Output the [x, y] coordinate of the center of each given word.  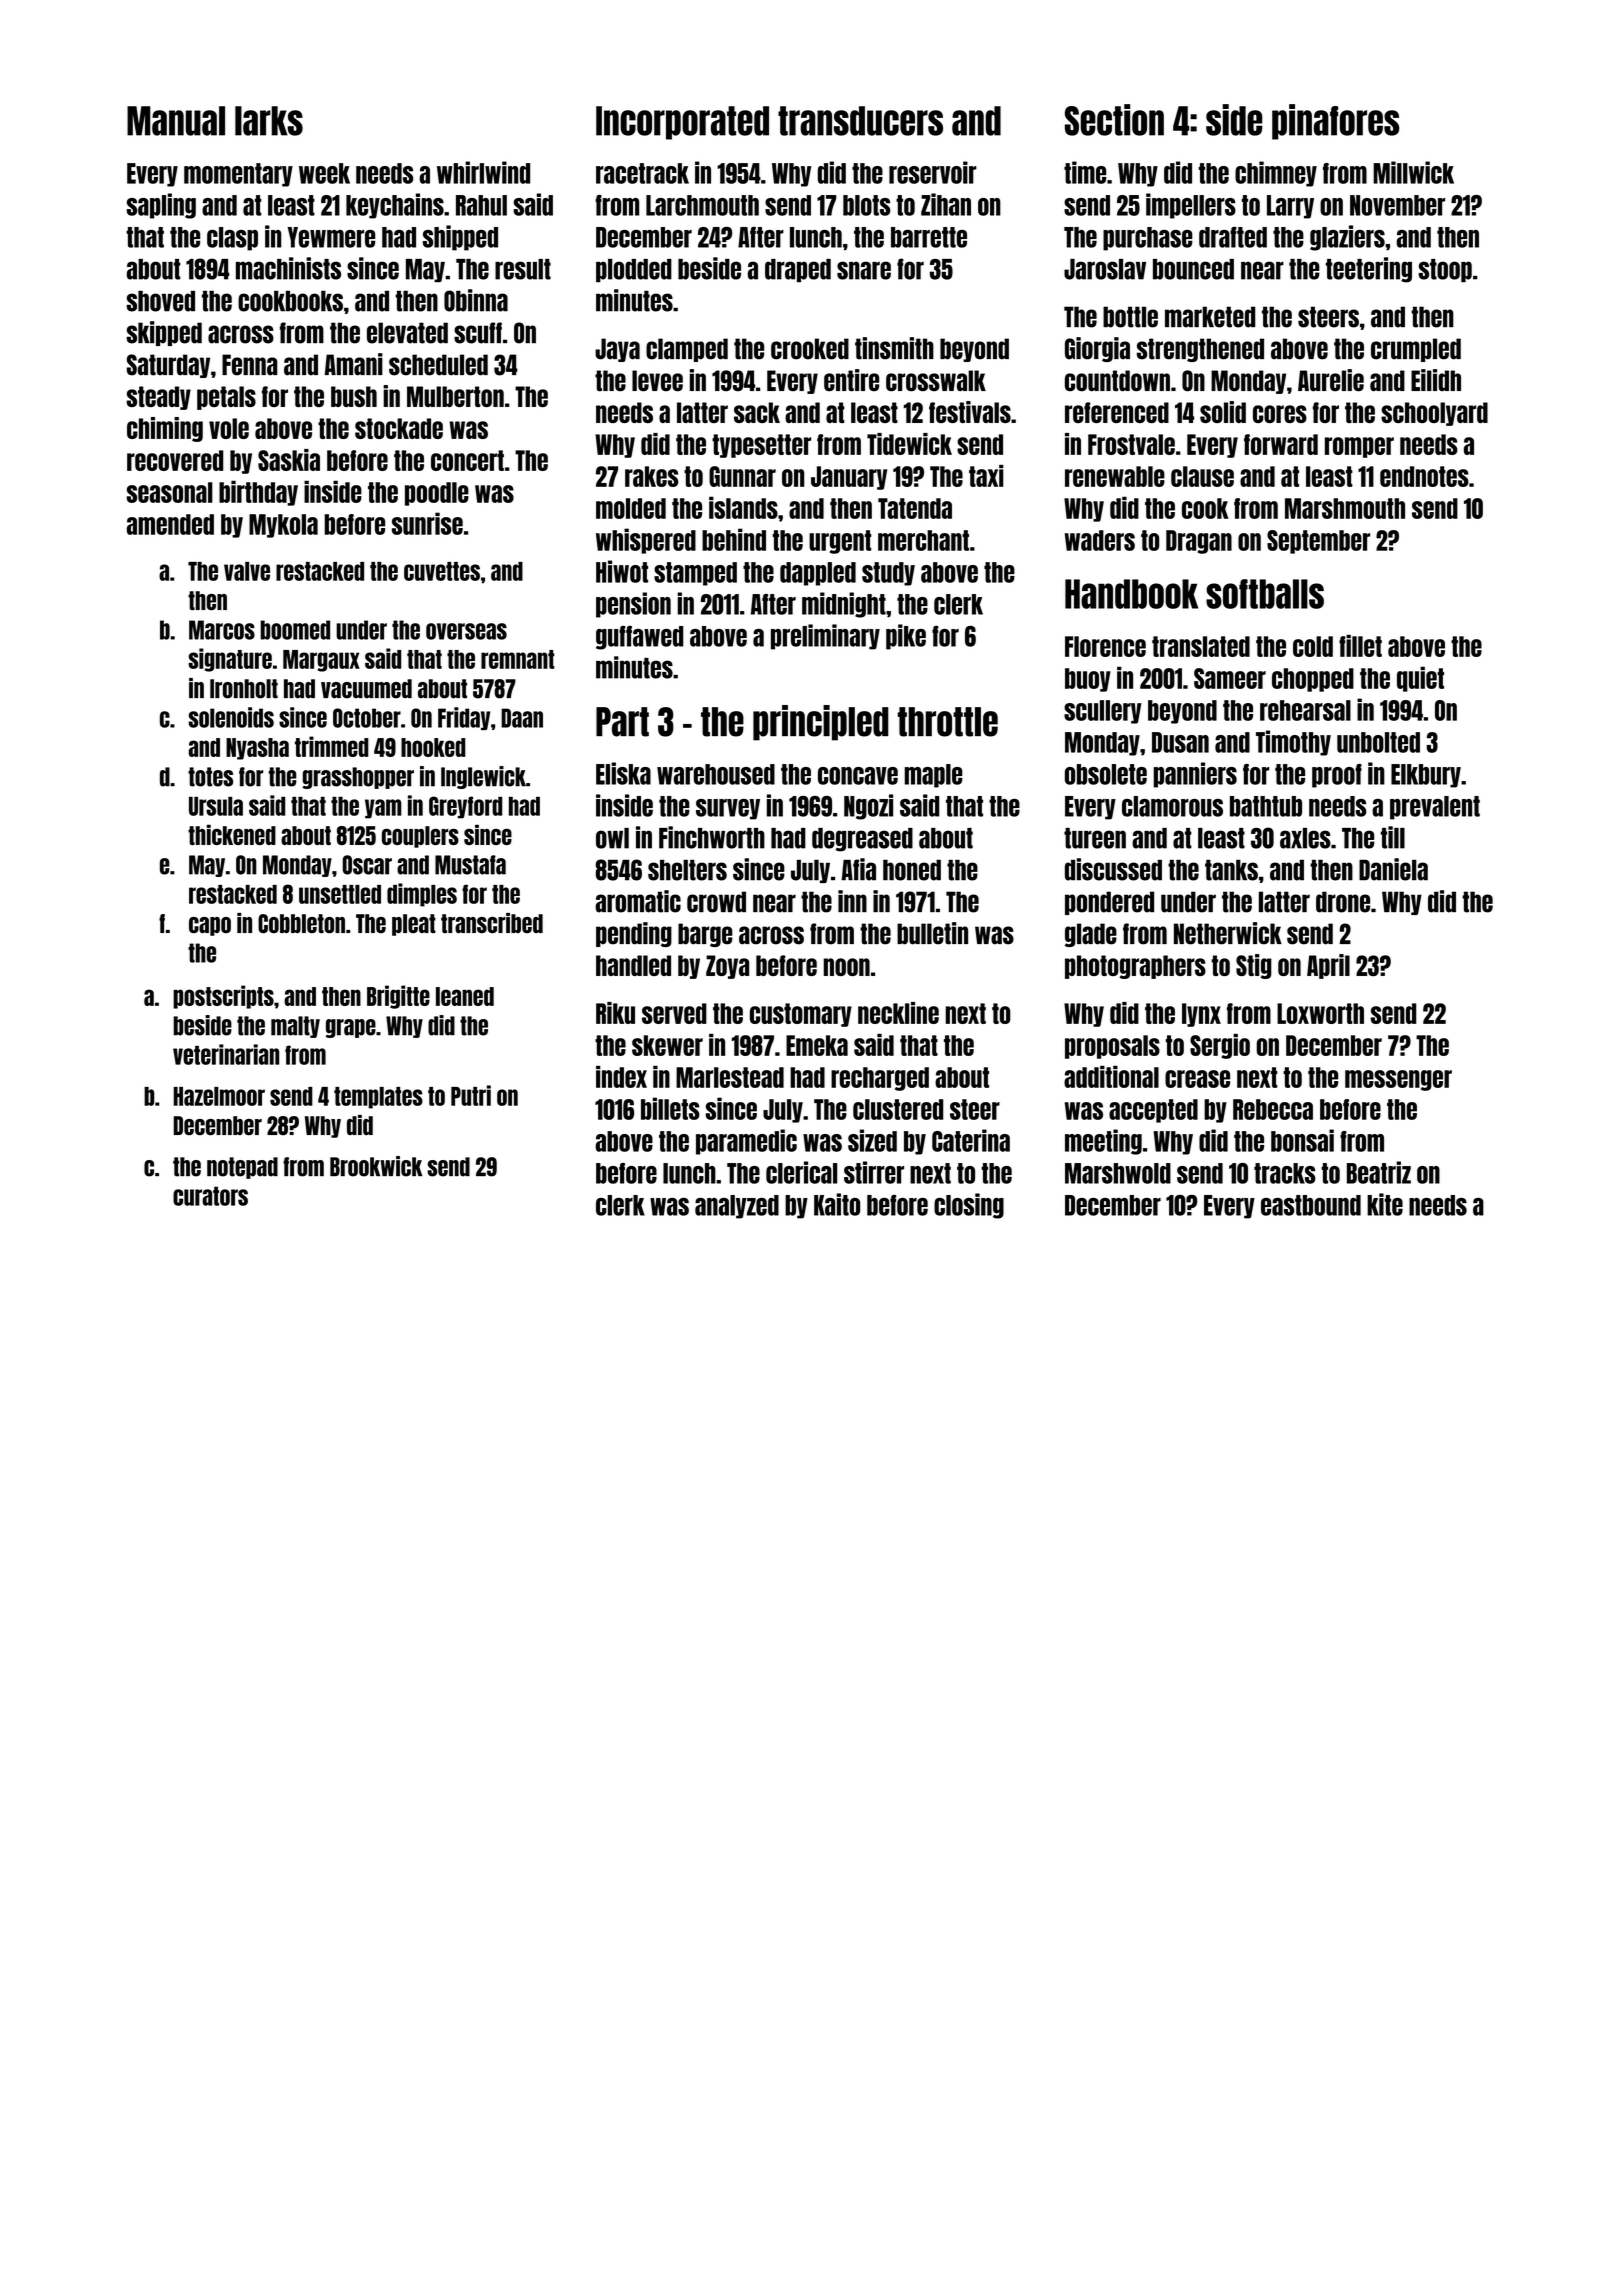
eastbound [1311, 1205]
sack [757, 412]
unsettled [340, 894]
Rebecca [1273, 1109]
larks [269, 121]
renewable [1115, 476]
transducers [860, 121]
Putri [471, 1095]
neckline [898, 1013]
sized [872, 1140]
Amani [354, 364]
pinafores [1335, 122]
